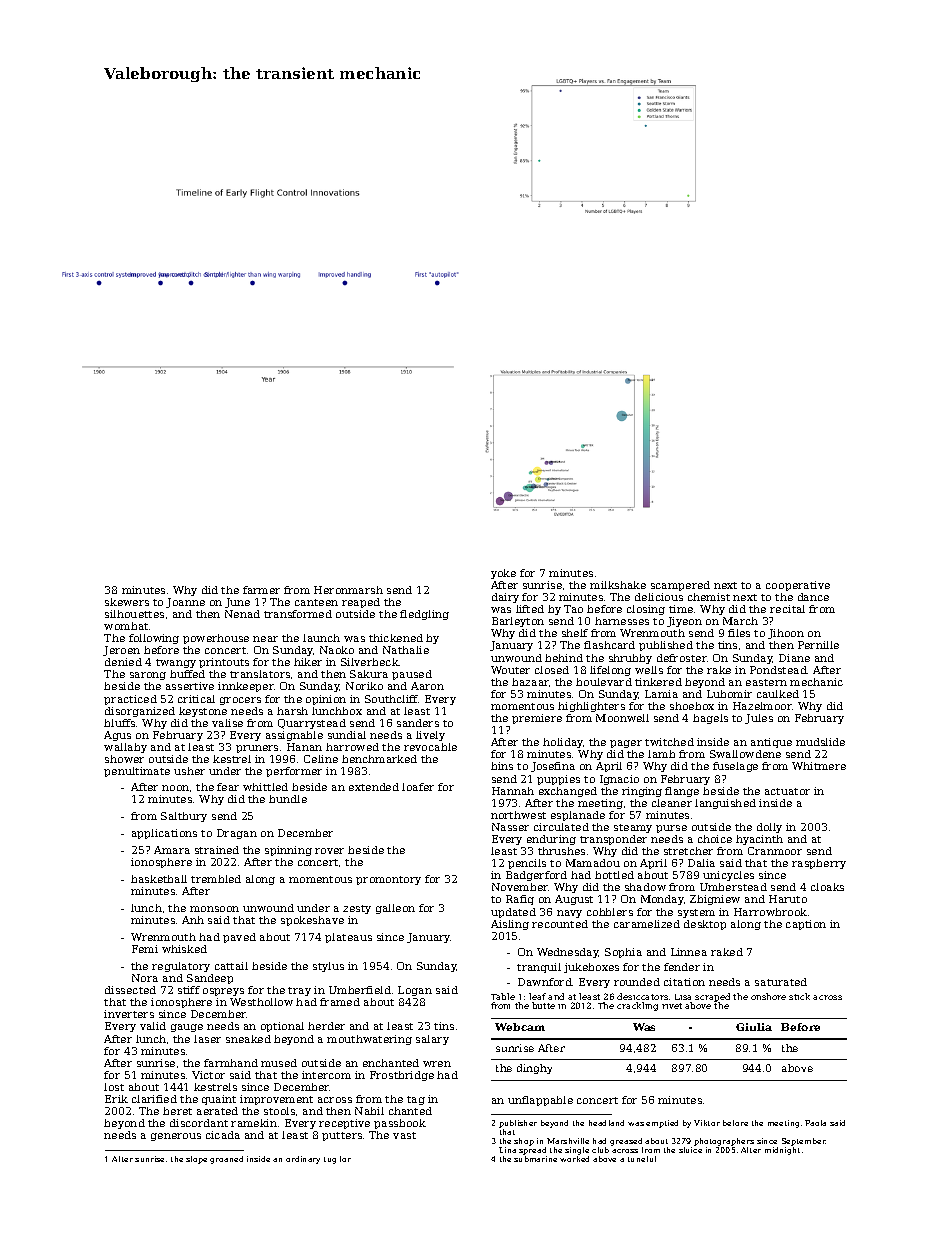  I want to click on salary, so click(432, 1040).
